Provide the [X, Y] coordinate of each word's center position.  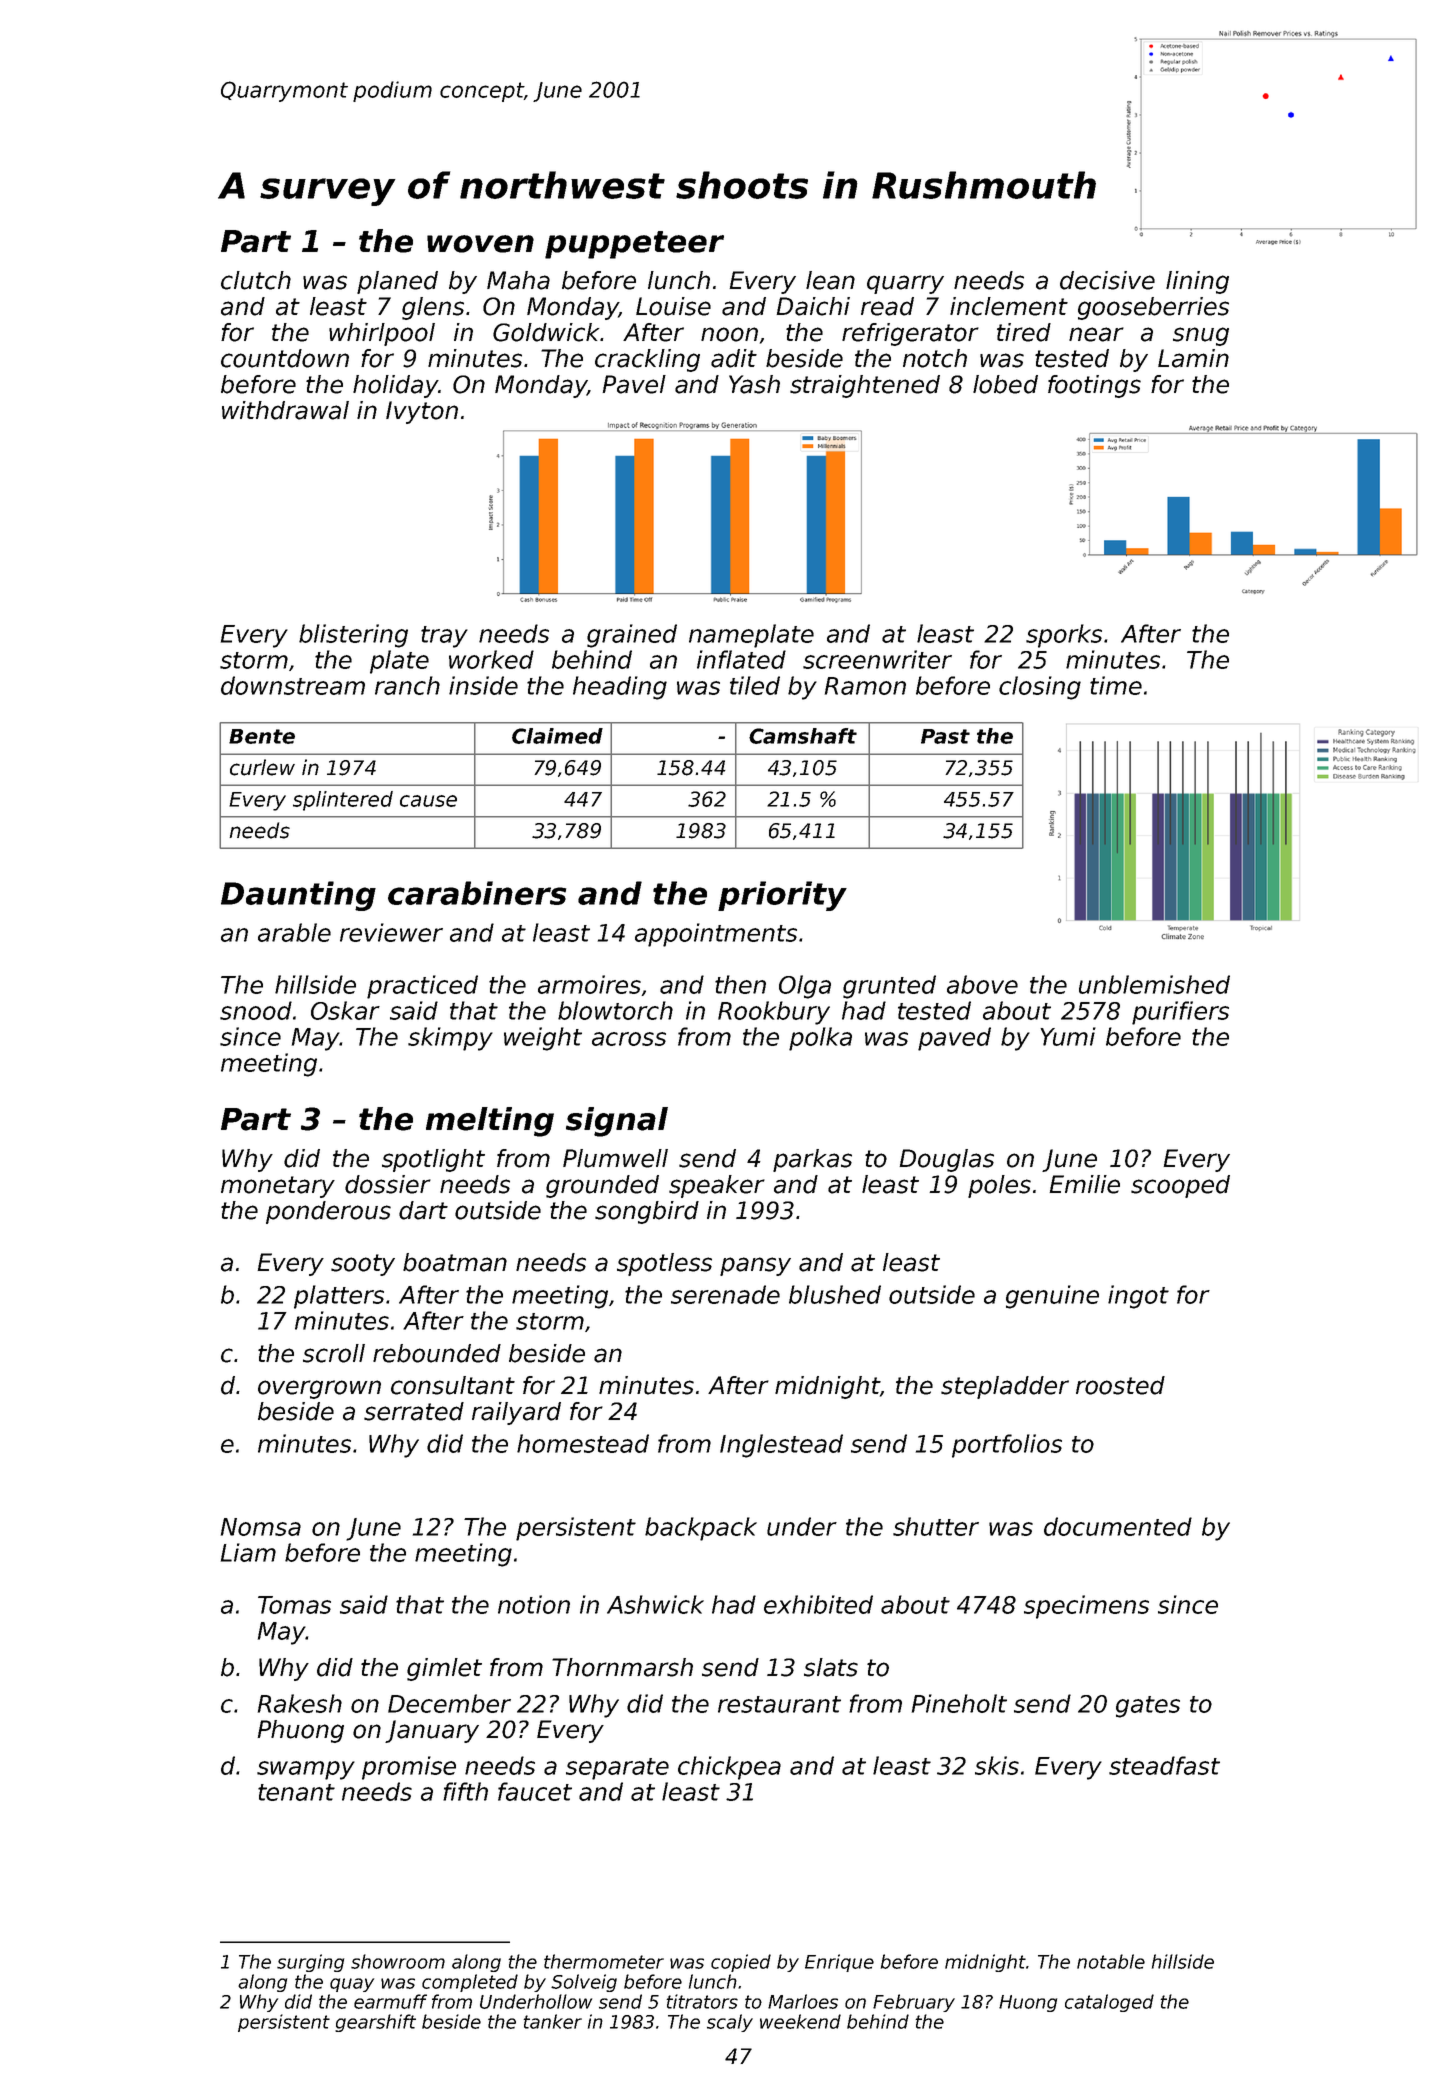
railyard [516, 1413]
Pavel [634, 384]
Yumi [1068, 1036]
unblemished [1154, 984]
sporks [1064, 636]
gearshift [375, 2023]
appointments [716, 935]
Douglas [946, 1160]
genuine [1052, 1297]
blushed [835, 1294]
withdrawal [285, 410]
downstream [293, 685]
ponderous [328, 1212]
